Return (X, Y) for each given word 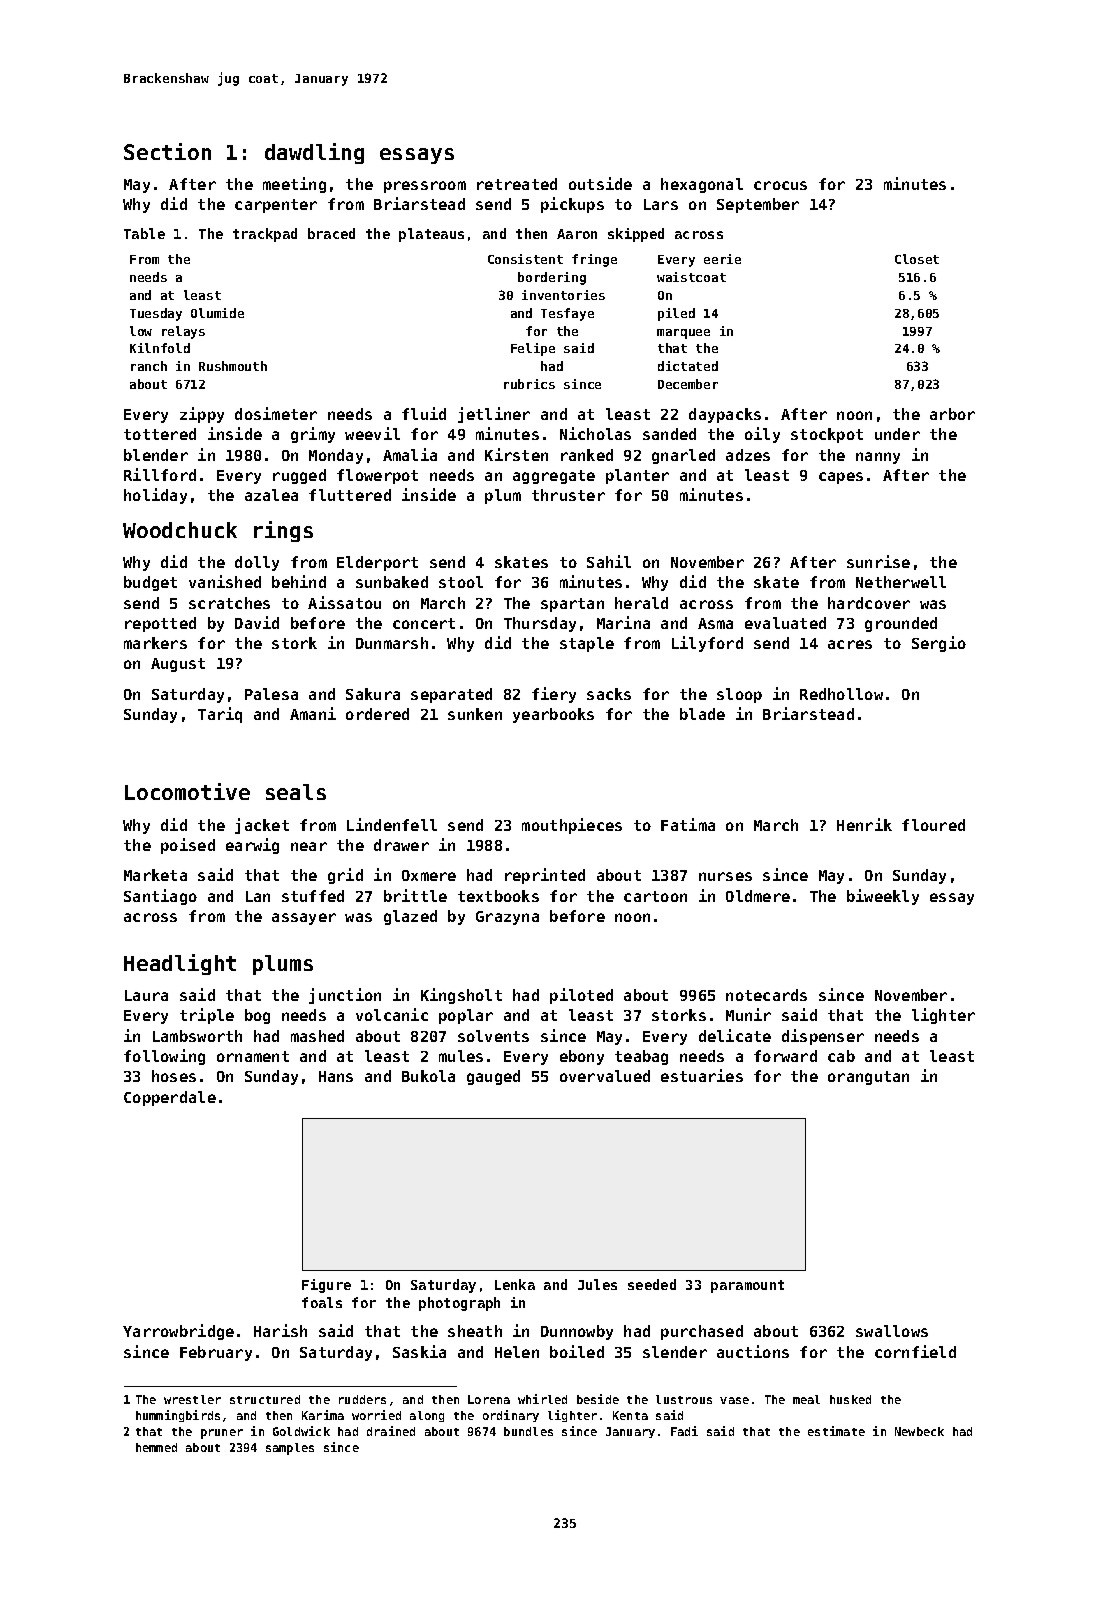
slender (675, 1352)
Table (144, 233)
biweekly (883, 897)
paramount (747, 1286)
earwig (252, 846)
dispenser (823, 1037)
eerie (722, 259)
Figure (326, 1286)
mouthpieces (572, 826)
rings (283, 531)
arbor (952, 414)
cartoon (655, 896)
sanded (669, 434)
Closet (917, 259)
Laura (146, 995)
